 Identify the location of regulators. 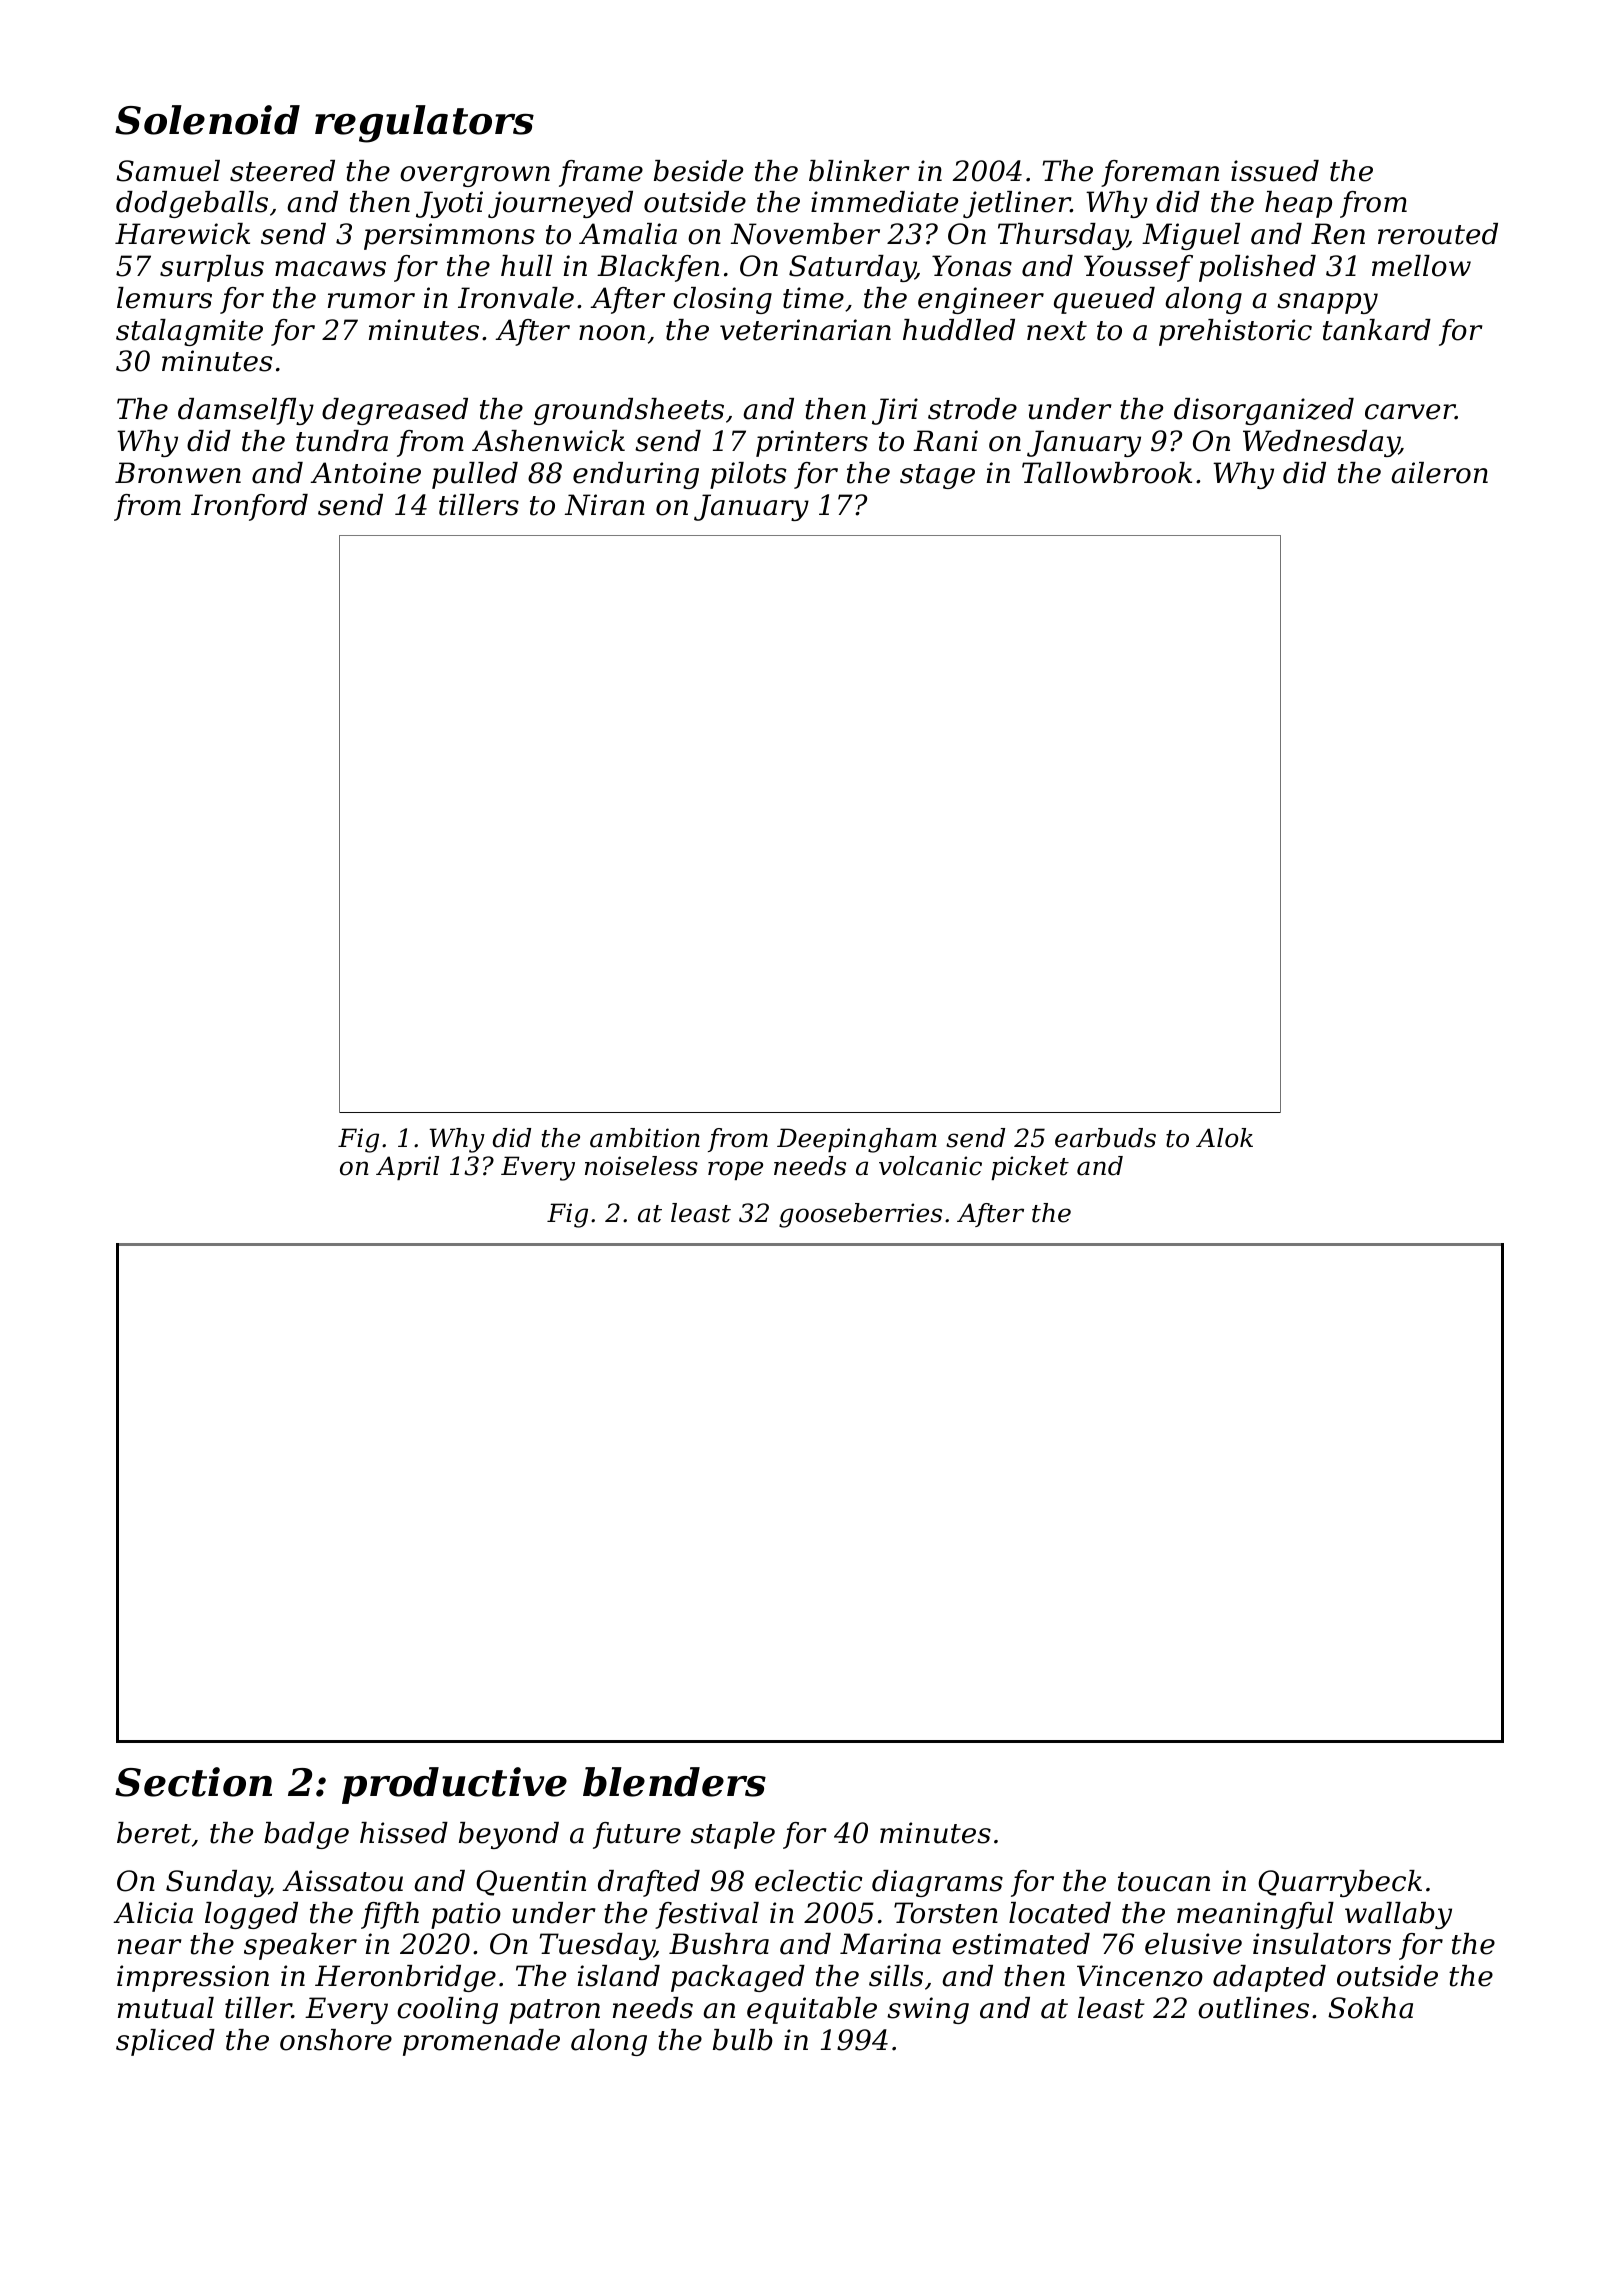
(424, 124).
